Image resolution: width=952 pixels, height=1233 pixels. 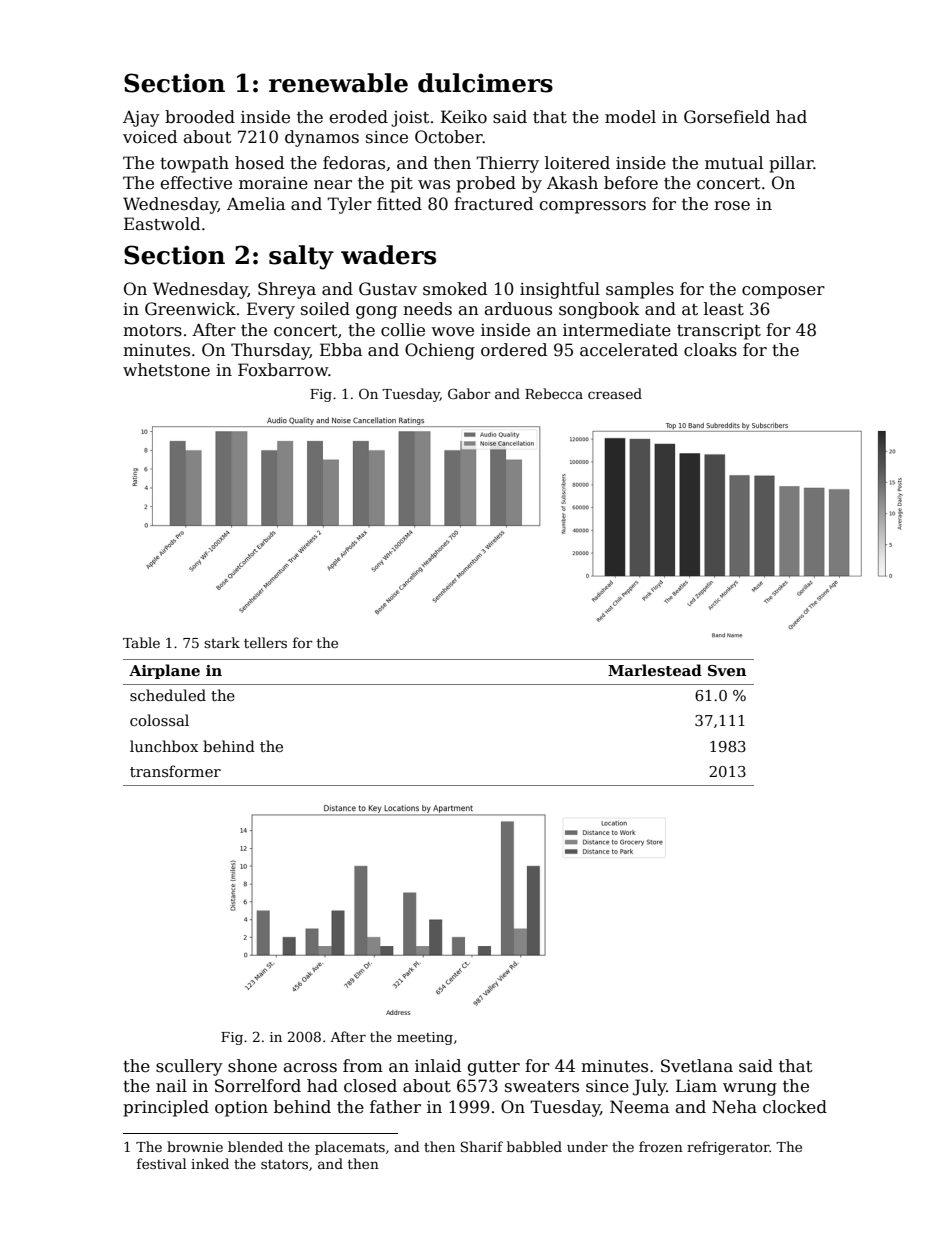 What do you see at coordinates (425, 1038) in the image?
I see `meeting` at bounding box center [425, 1038].
